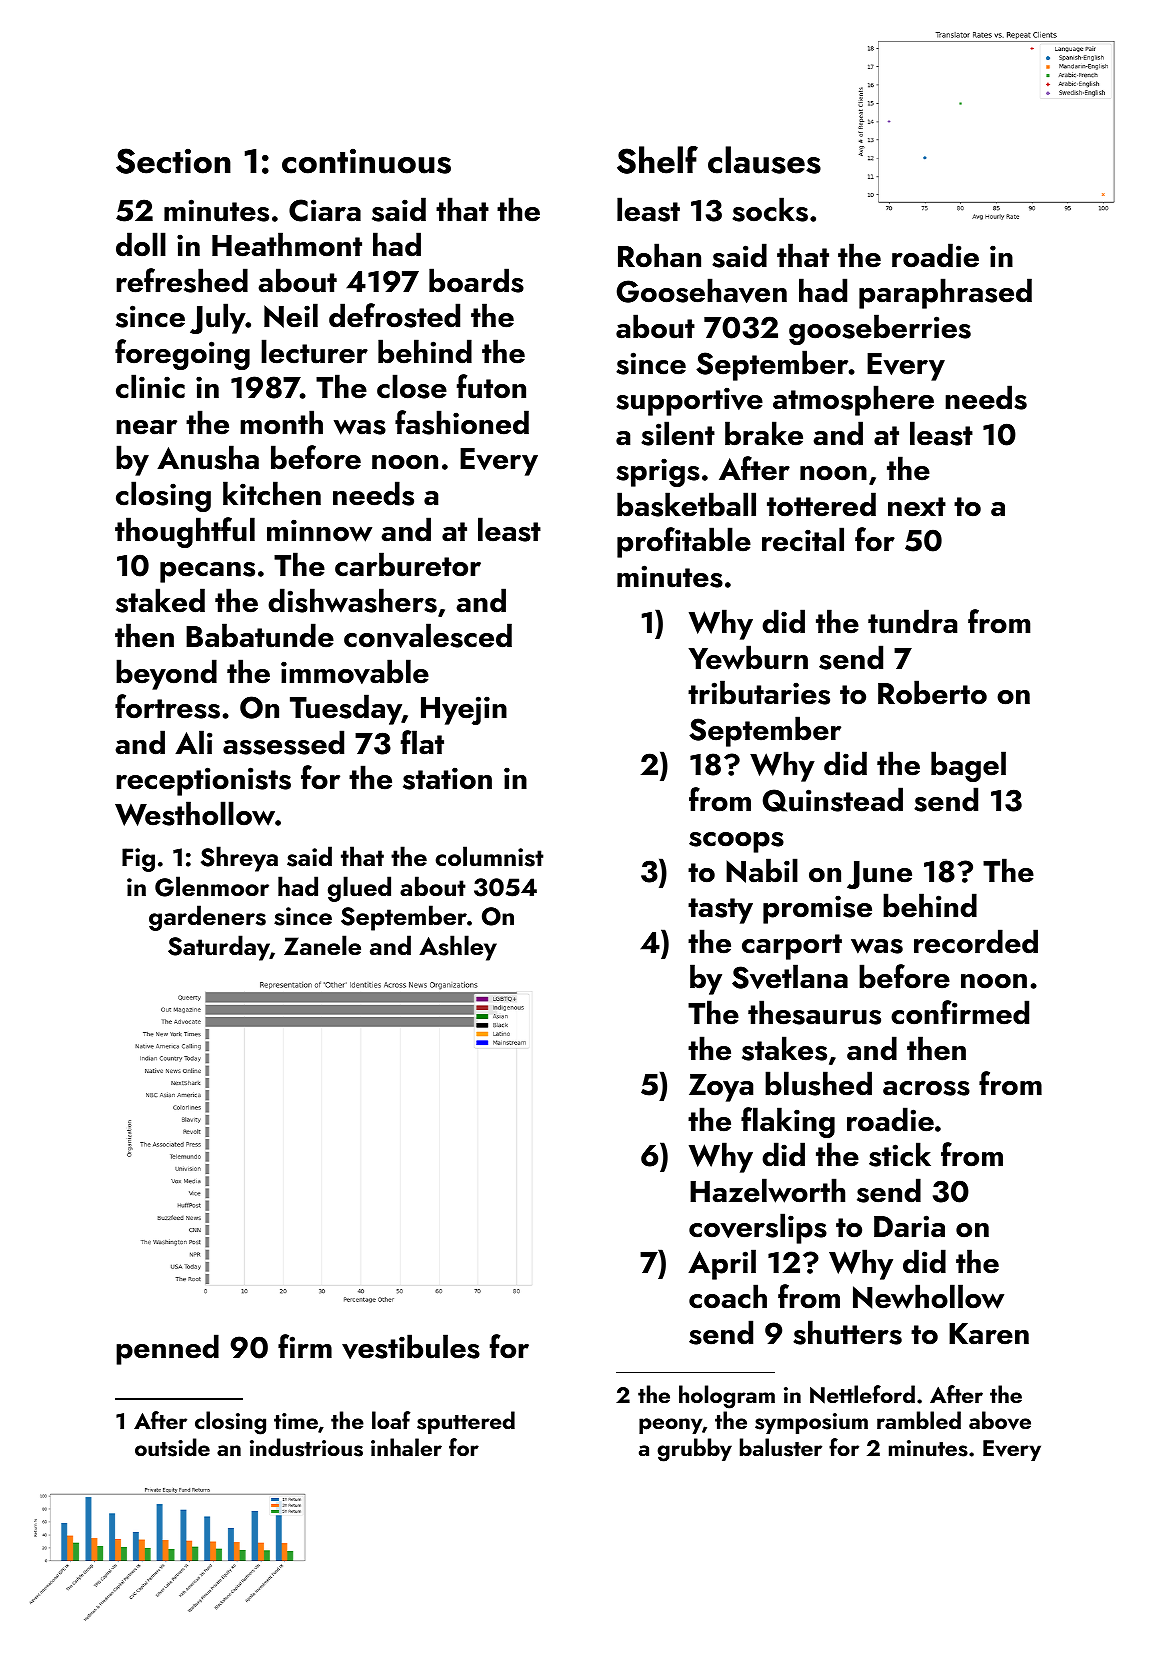 The image size is (1165, 1654). Describe the element at coordinates (736, 842) in the screenshot. I see `scoops` at that location.
